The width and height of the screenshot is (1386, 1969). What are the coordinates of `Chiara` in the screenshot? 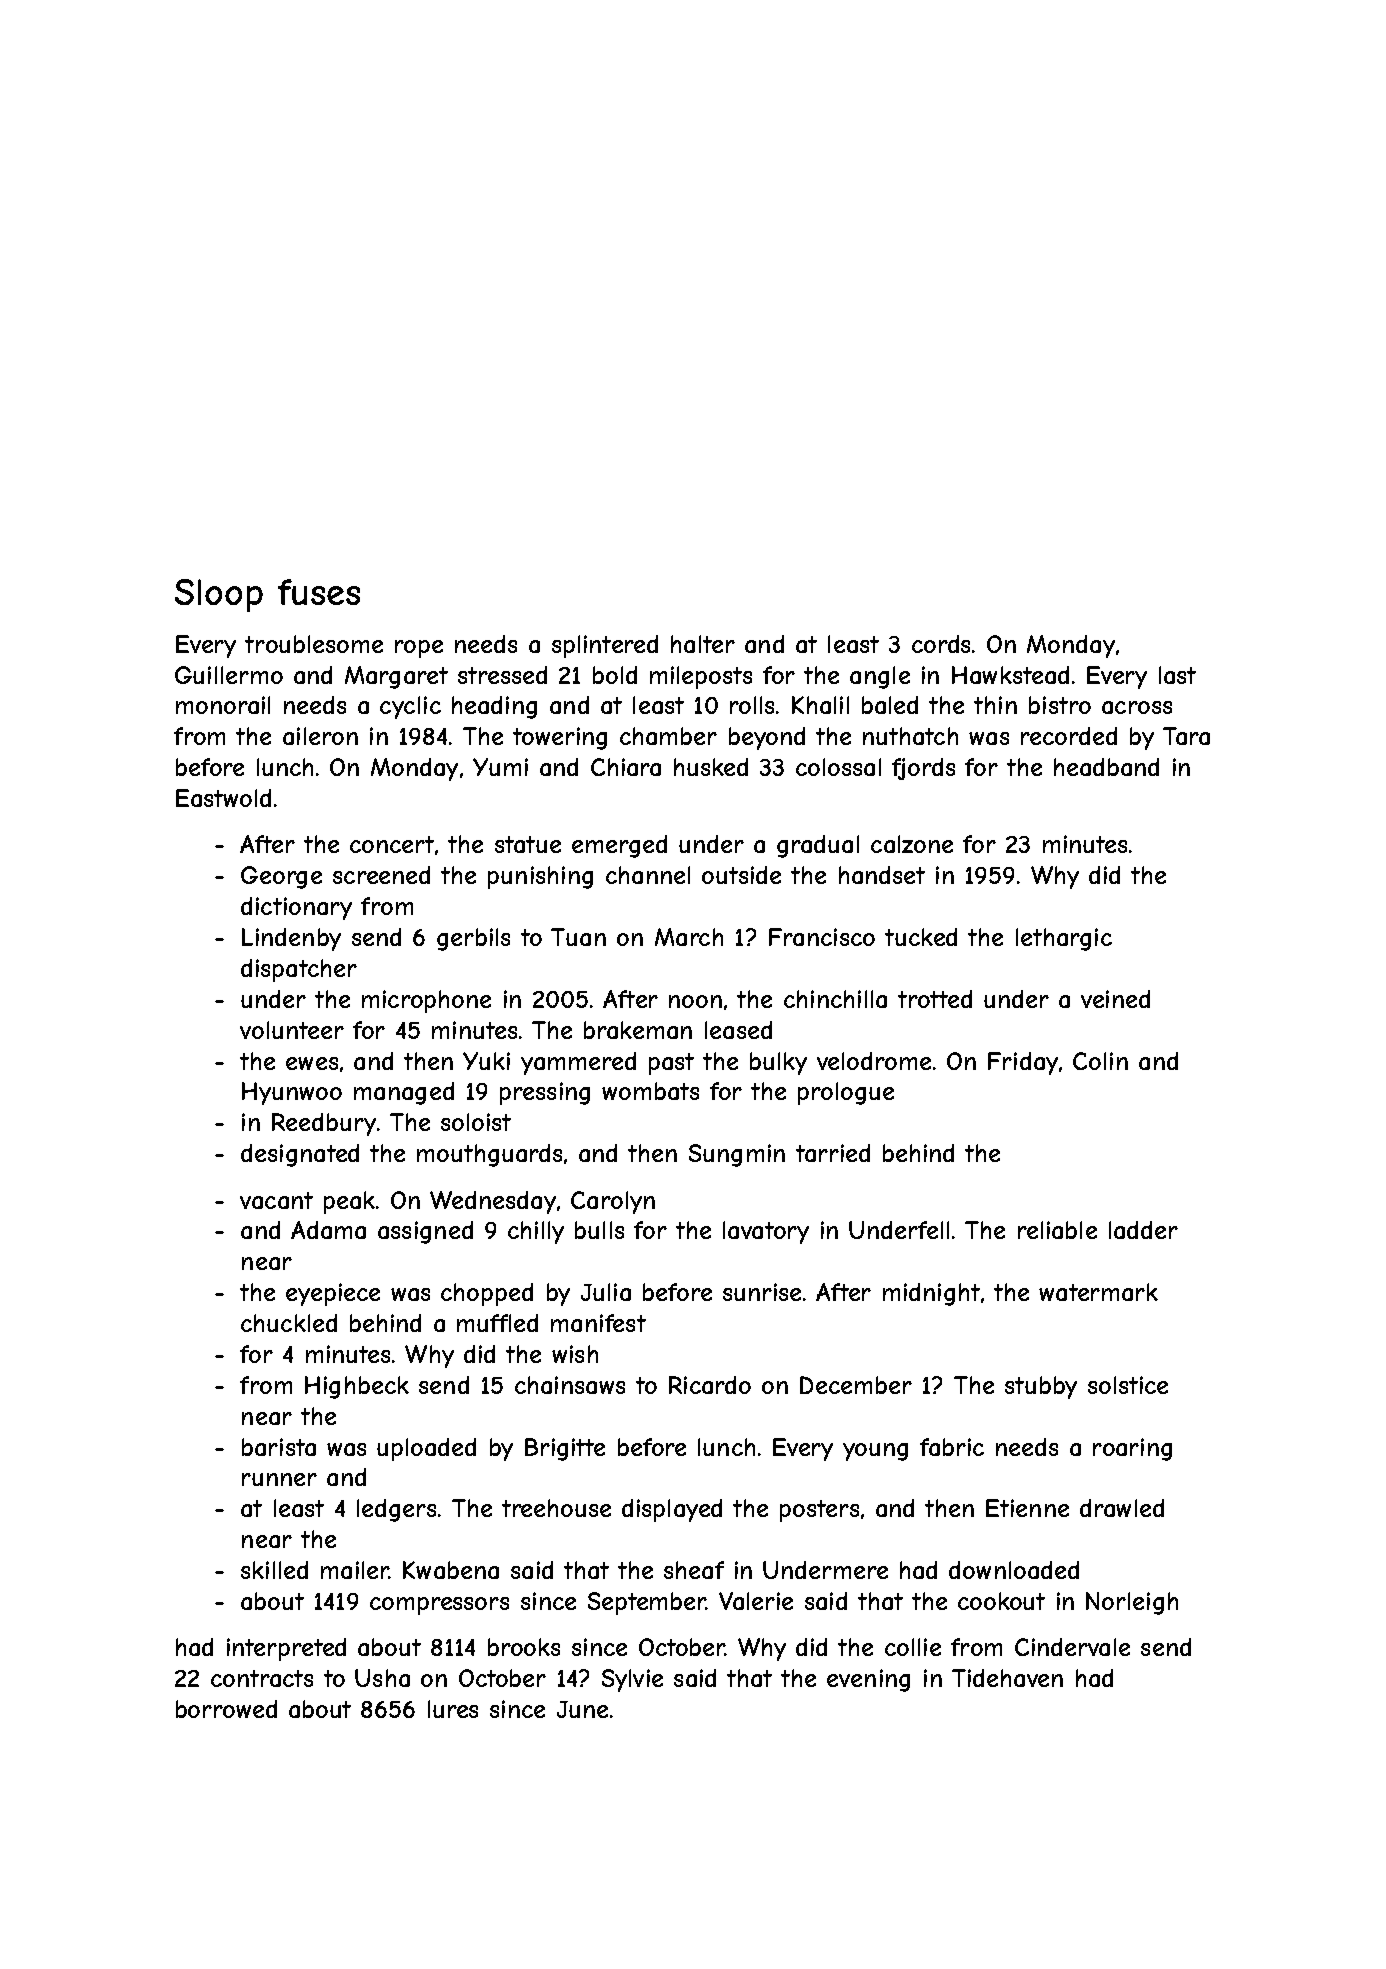 It's located at (626, 767).
